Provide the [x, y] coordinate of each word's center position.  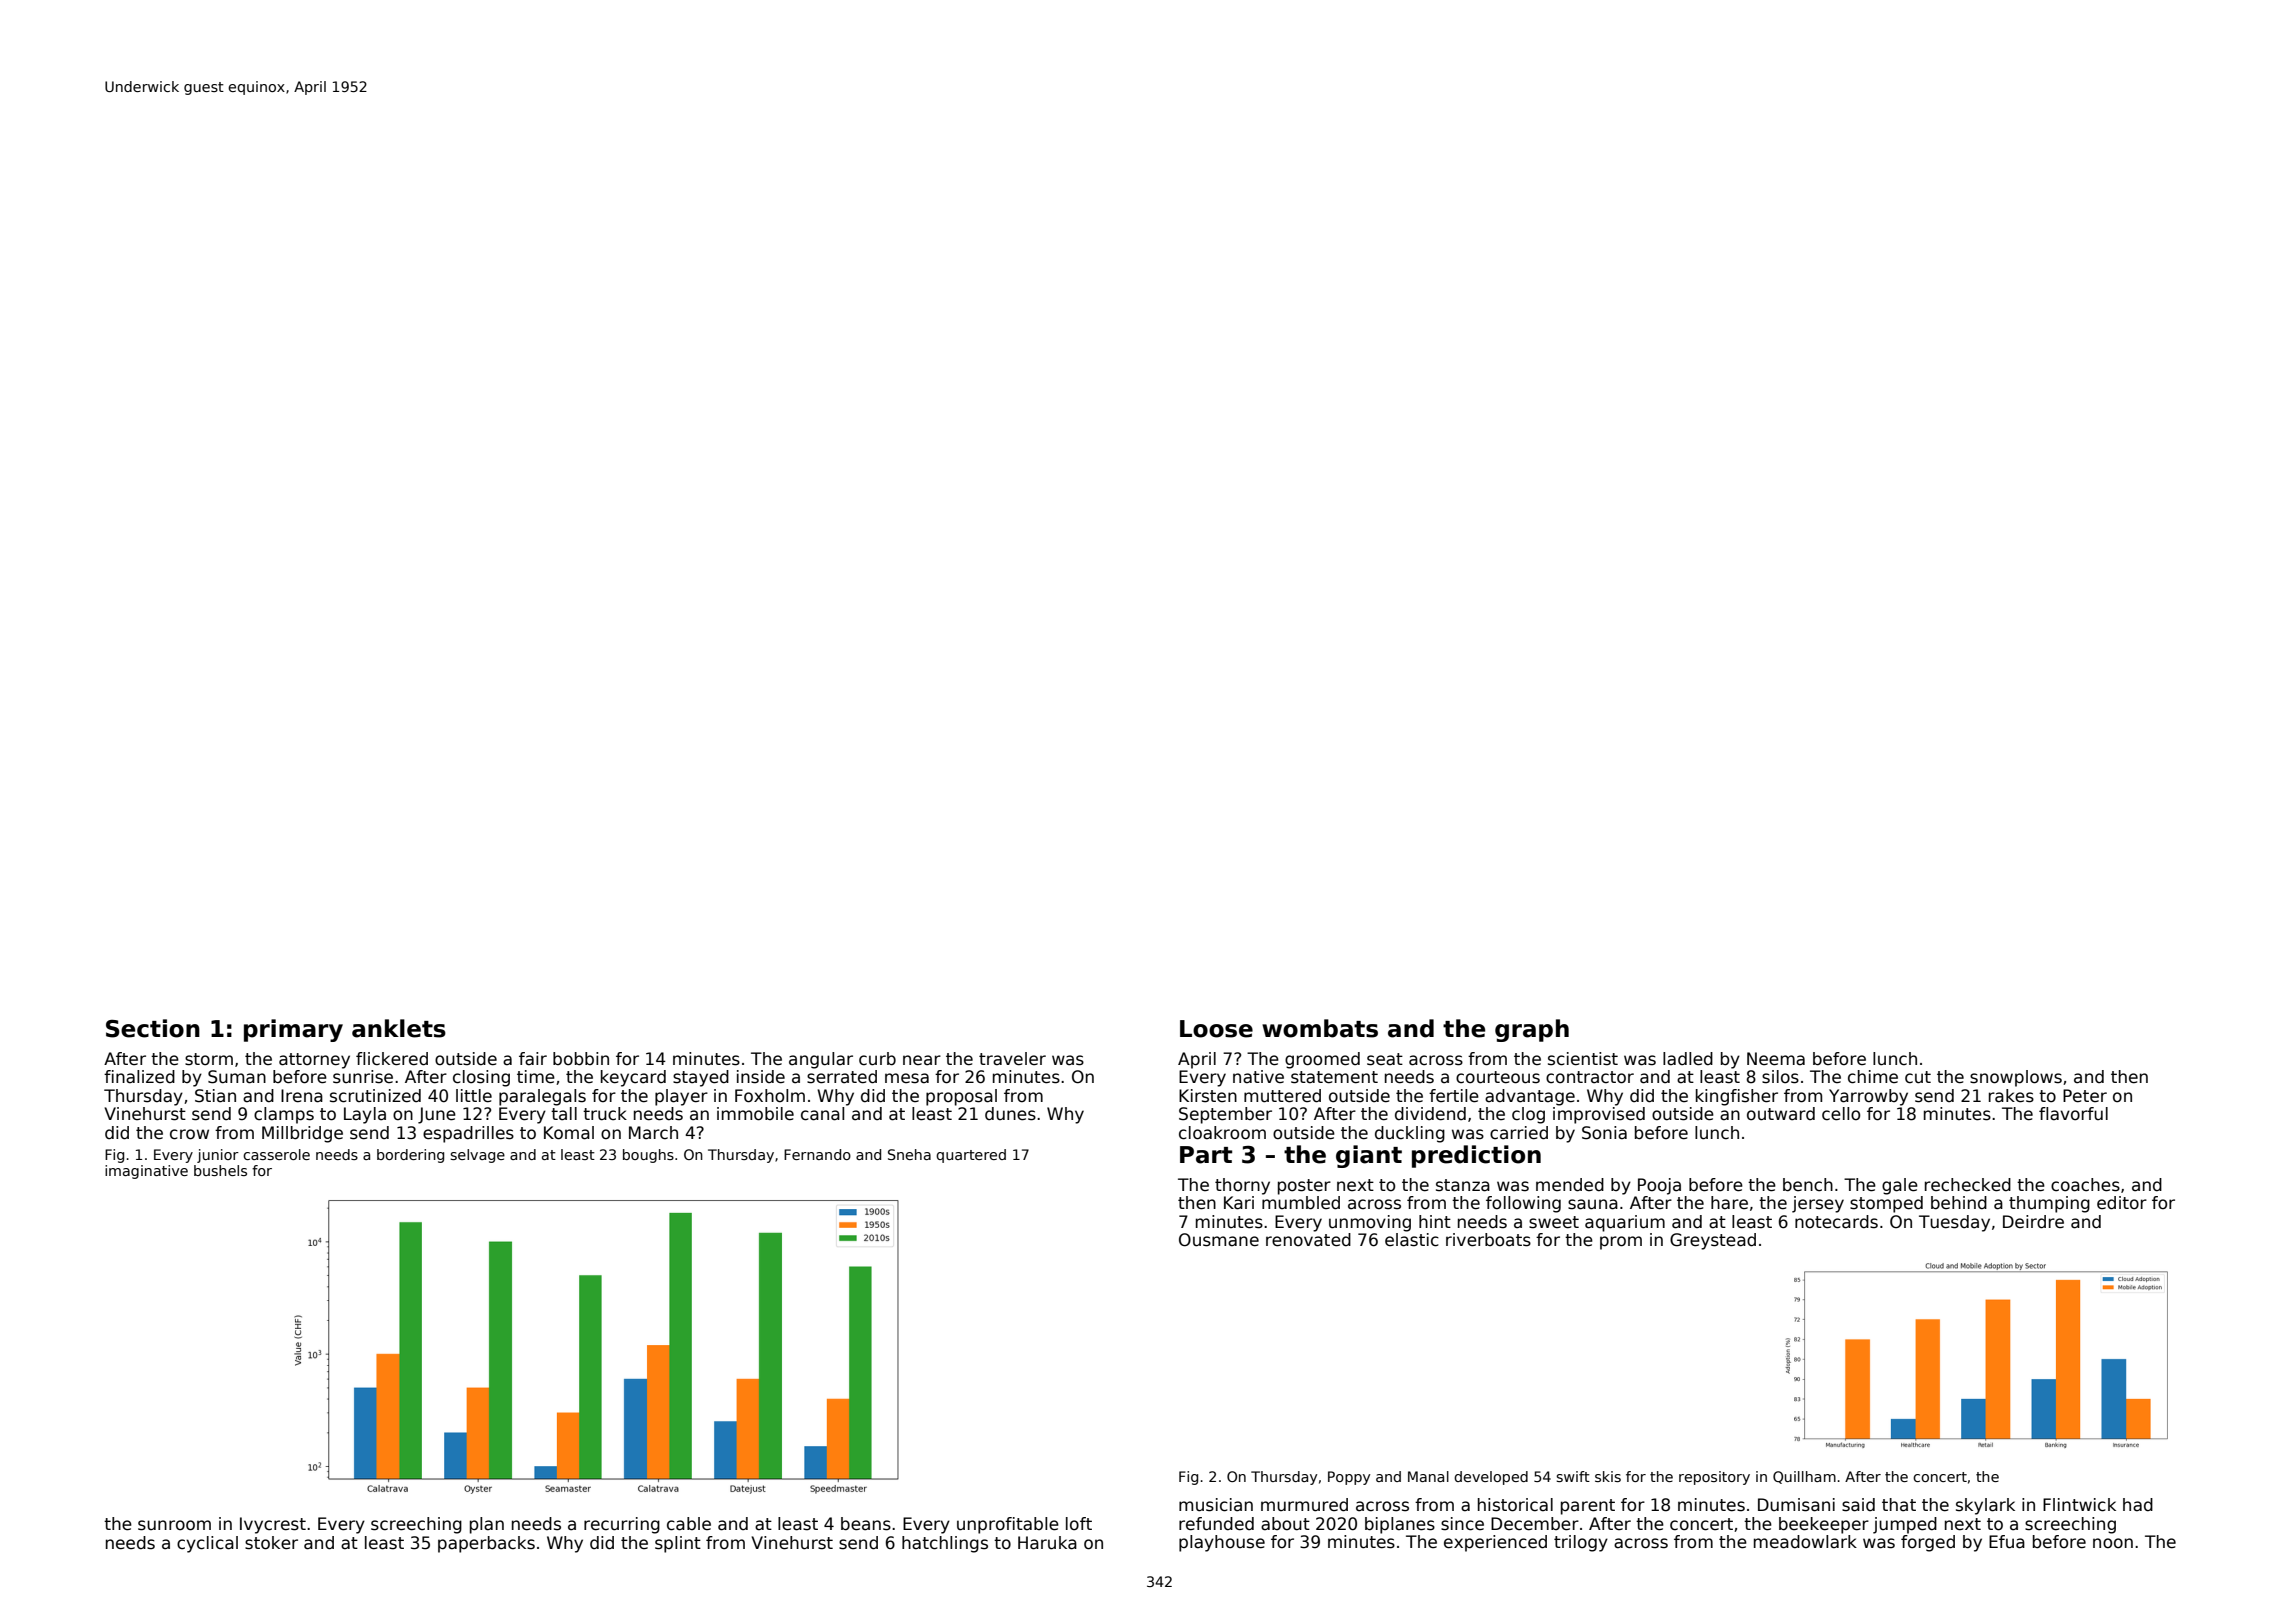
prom [1621, 1243]
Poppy [1349, 1478]
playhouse [1222, 1543]
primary [293, 1030]
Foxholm [770, 1096]
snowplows [2016, 1078]
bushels [220, 1170]
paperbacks [486, 1544]
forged [1928, 1543]
